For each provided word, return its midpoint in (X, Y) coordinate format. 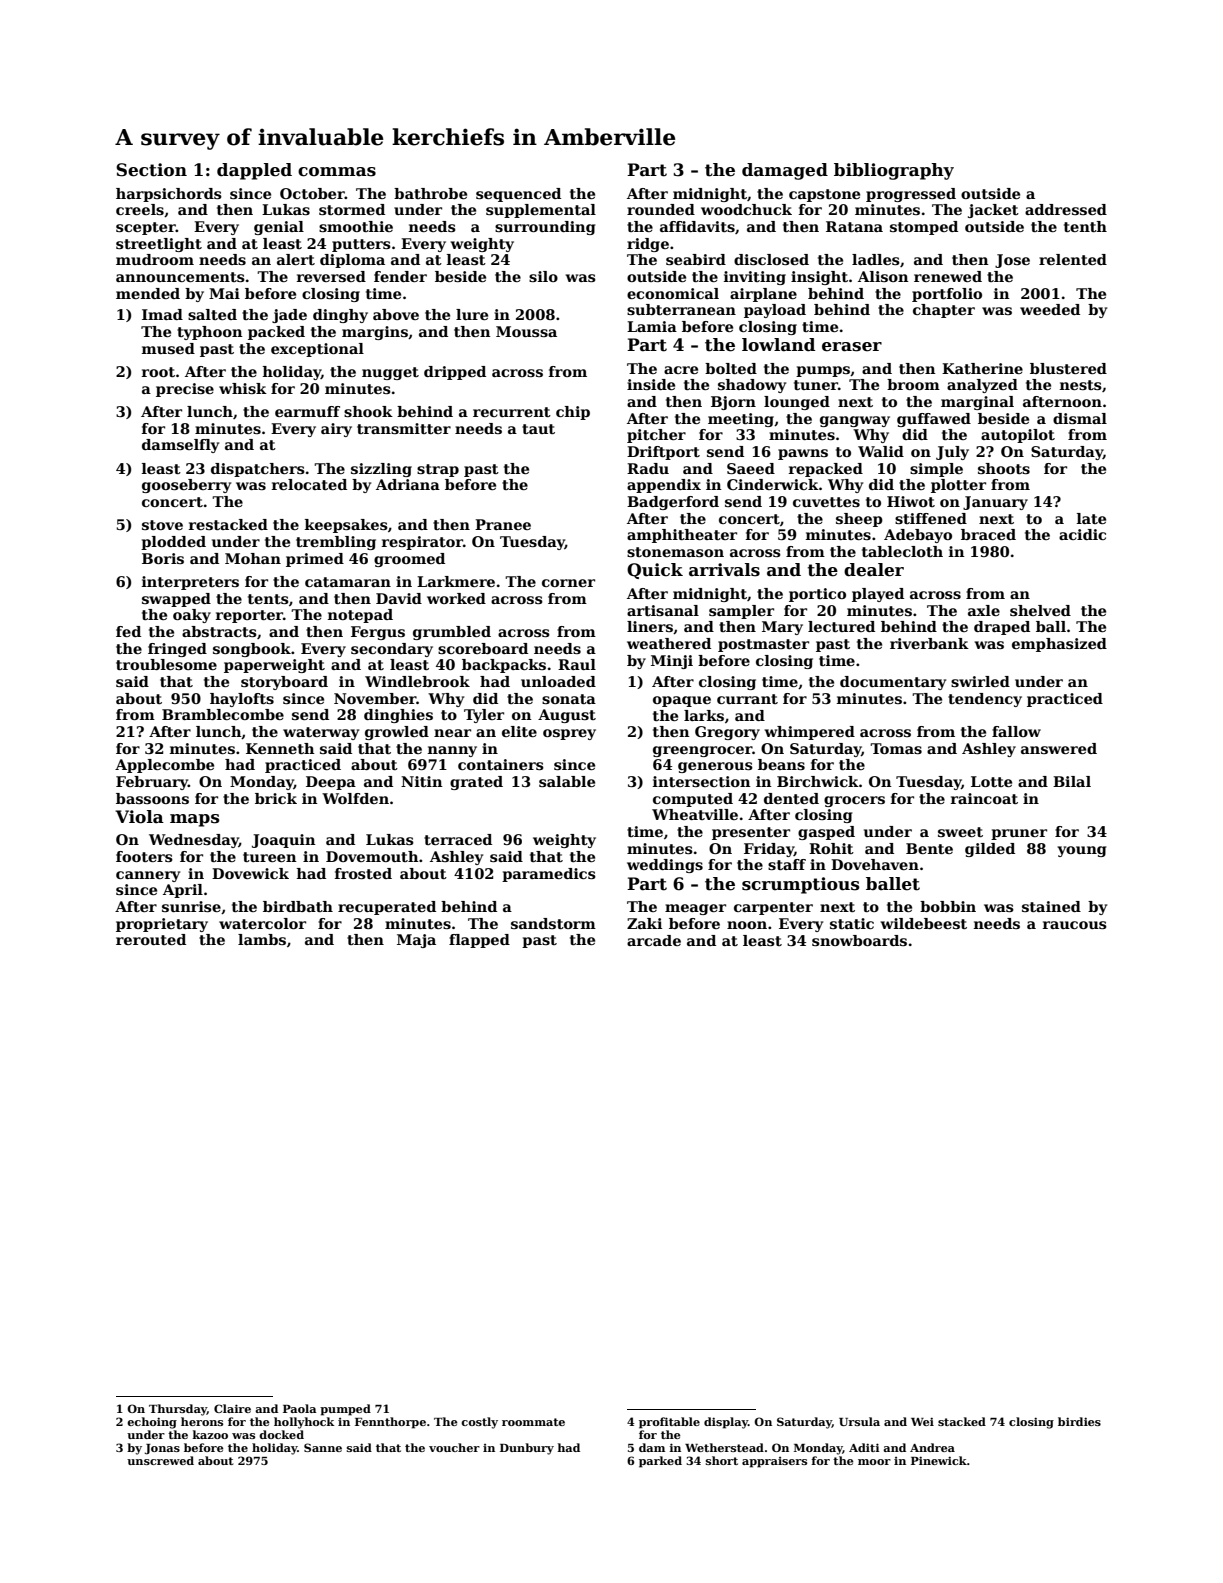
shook (368, 411)
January (995, 503)
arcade (654, 940)
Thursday (178, 1410)
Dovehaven (875, 864)
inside (651, 384)
